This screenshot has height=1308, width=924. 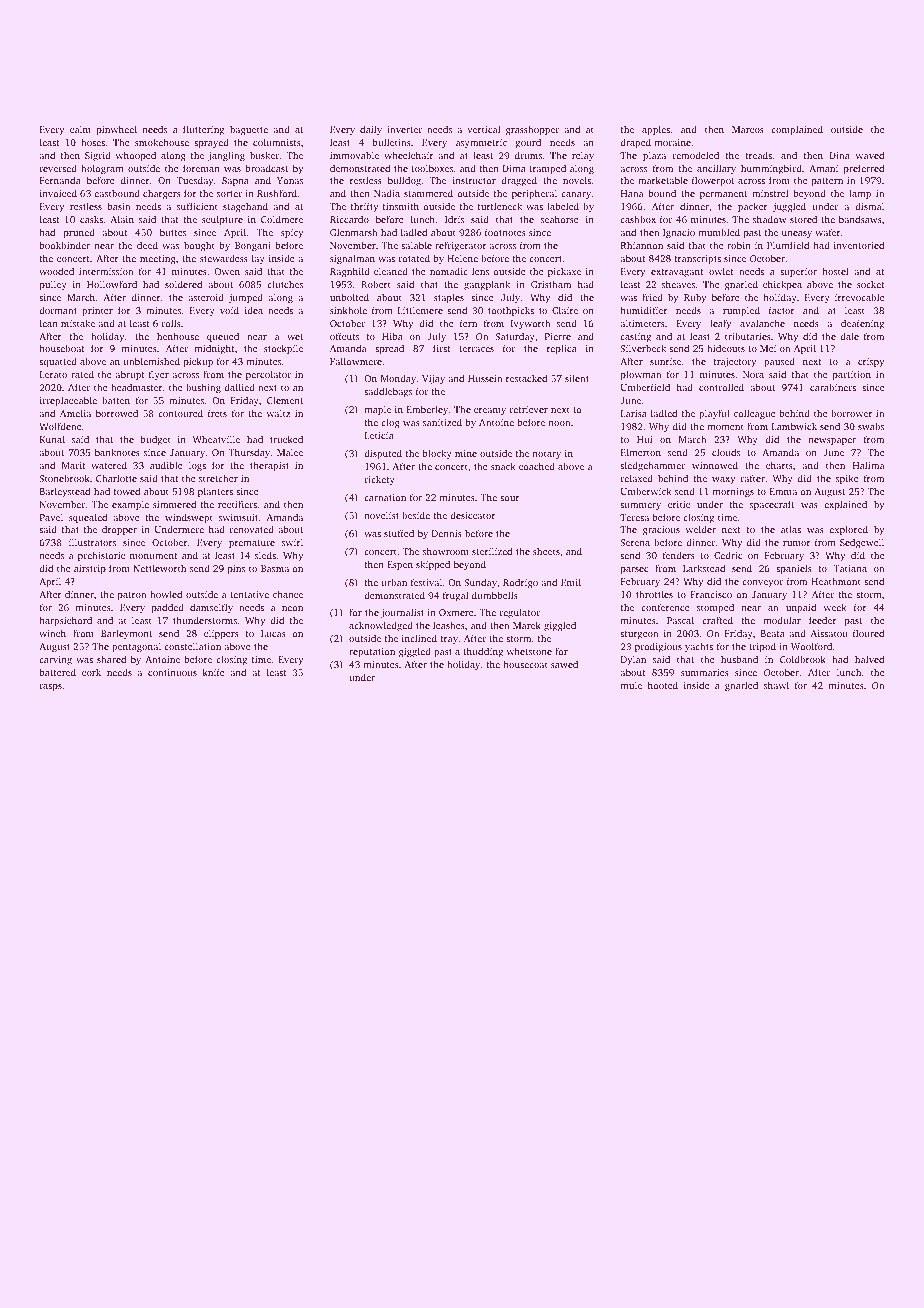 What do you see at coordinates (797, 130) in the screenshot?
I see `complained` at bounding box center [797, 130].
